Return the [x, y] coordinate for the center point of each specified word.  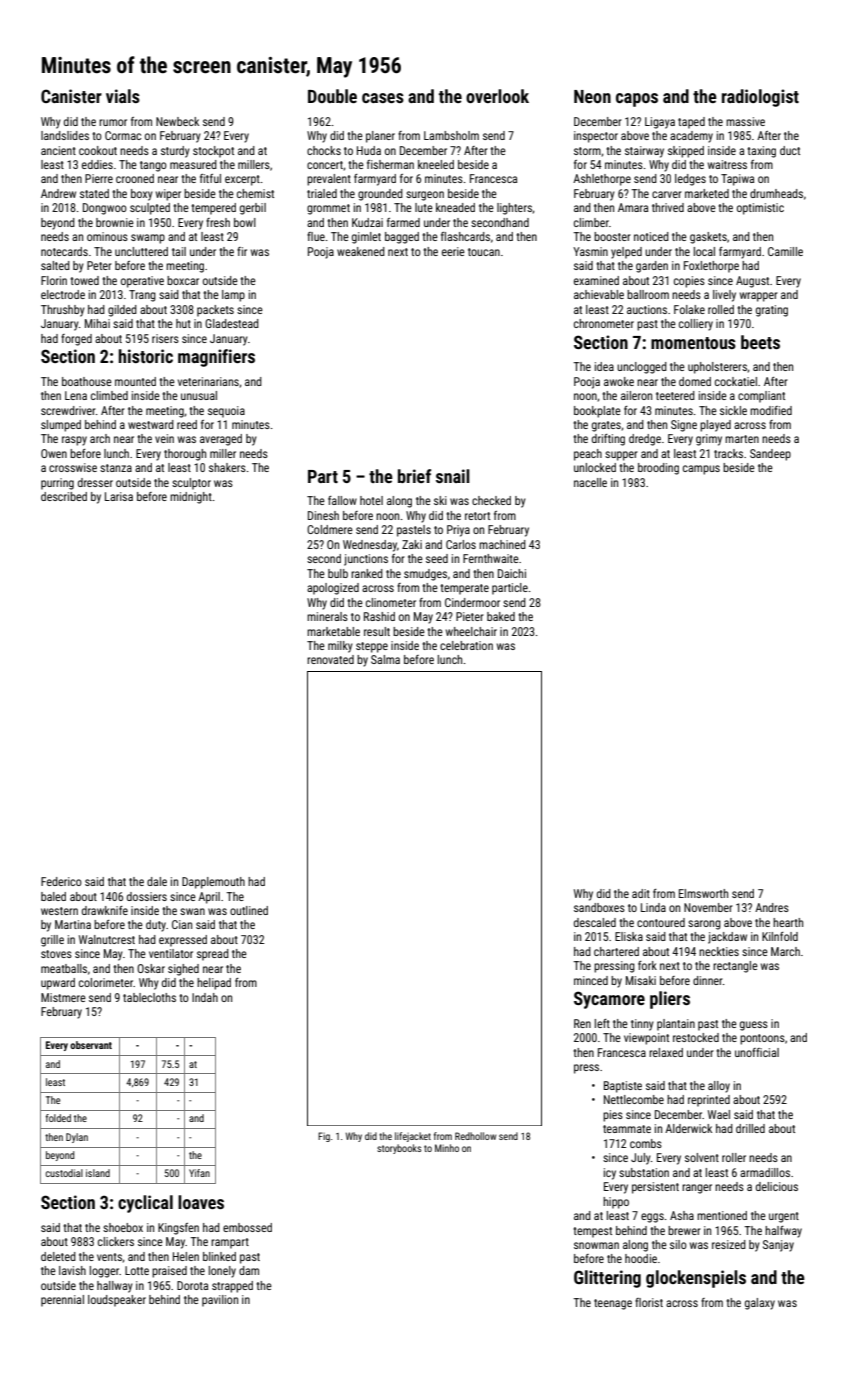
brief [414, 476]
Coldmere [330, 529]
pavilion [220, 1301]
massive [745, 121]
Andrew [58, 193]
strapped [232, 1287]
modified [771, 410]
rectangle [735, 967]
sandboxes [599, 907]
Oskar [151, 968]
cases [383, 98]
